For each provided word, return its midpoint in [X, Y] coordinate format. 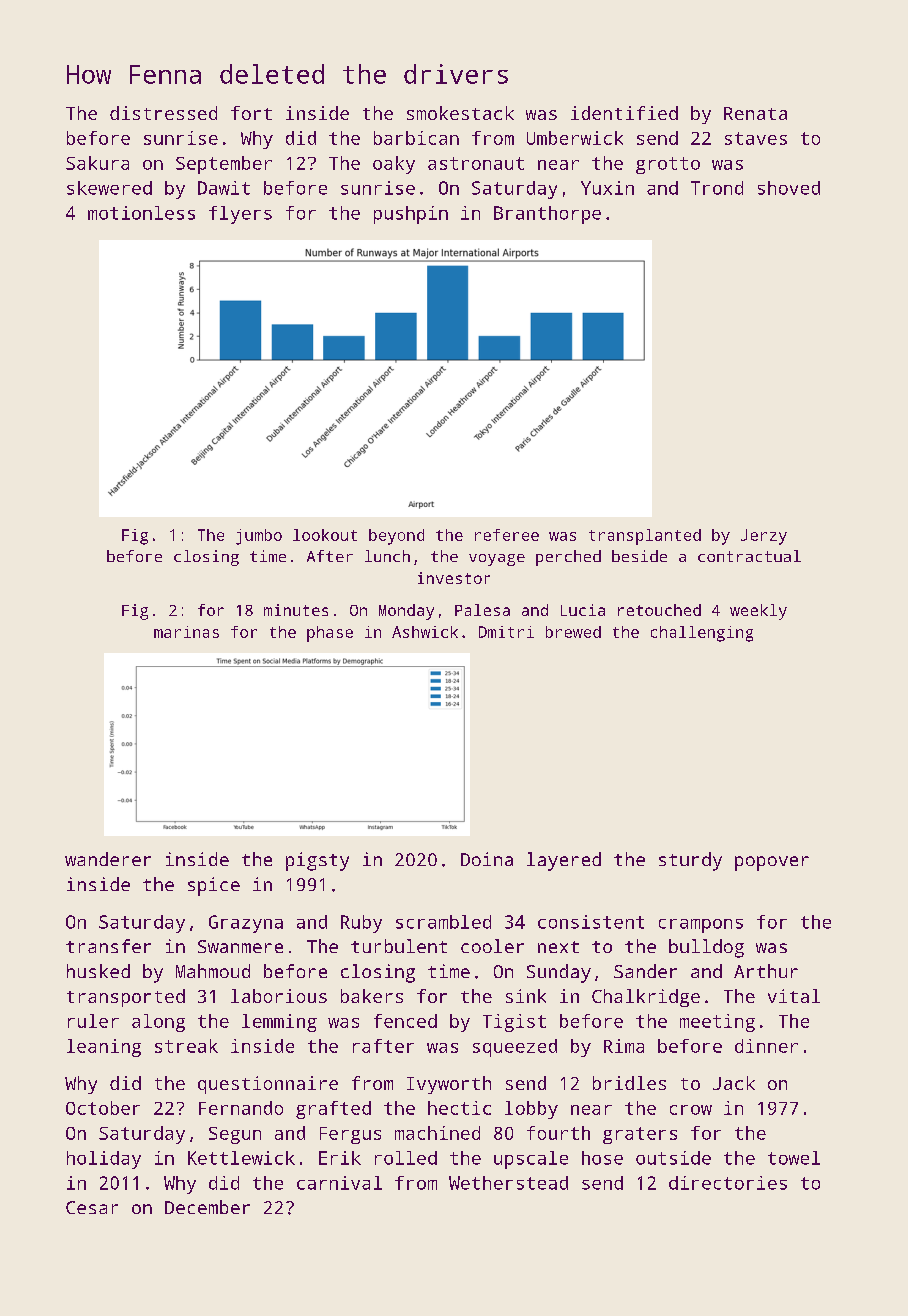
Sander [645, 971]
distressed [163, 113]
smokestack [460, 113]
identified [624, 113]
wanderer [108, 859]
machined [437, 1133]
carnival [339, 1183]
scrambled [443, 922]
